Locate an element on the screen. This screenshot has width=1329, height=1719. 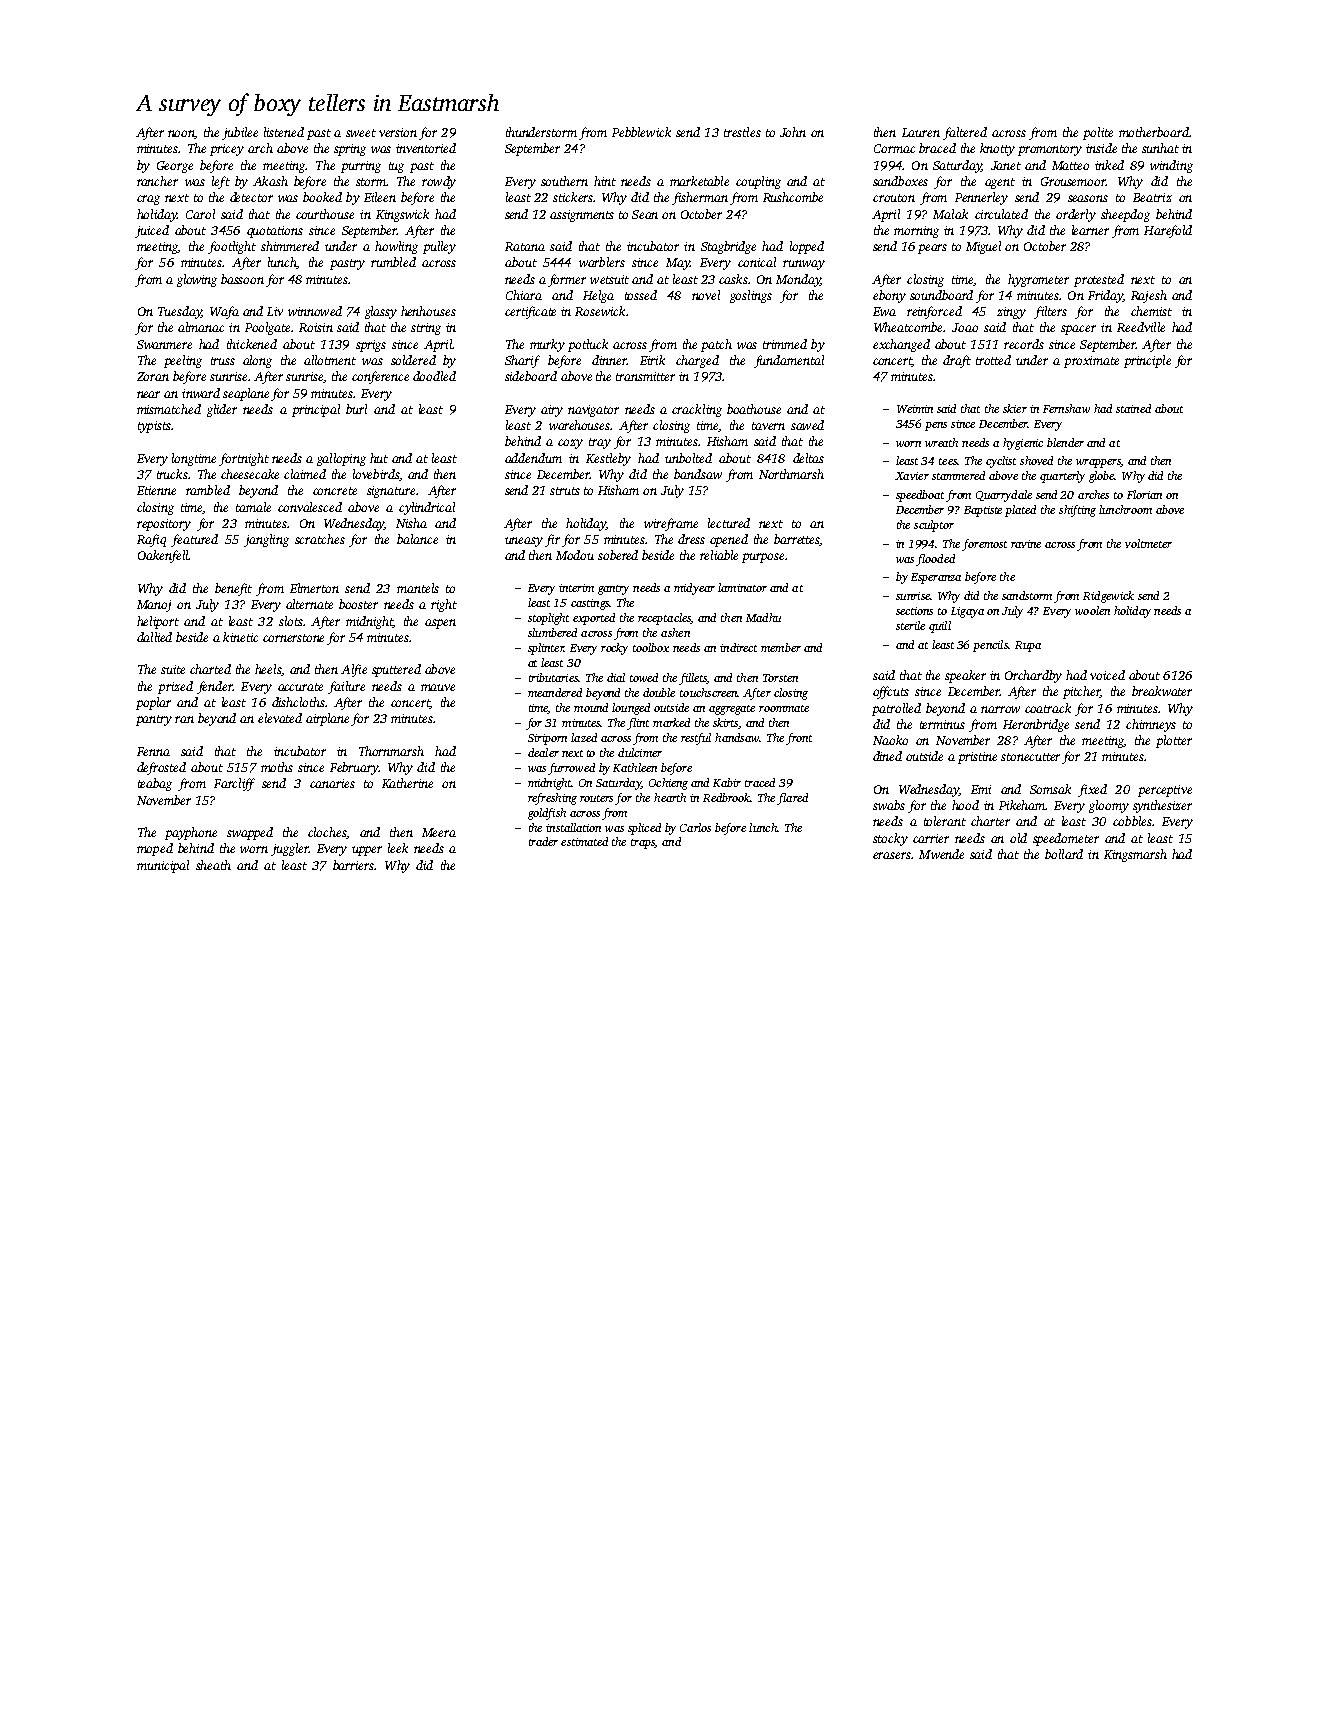
deltas is located at coordinates (808, 458).
